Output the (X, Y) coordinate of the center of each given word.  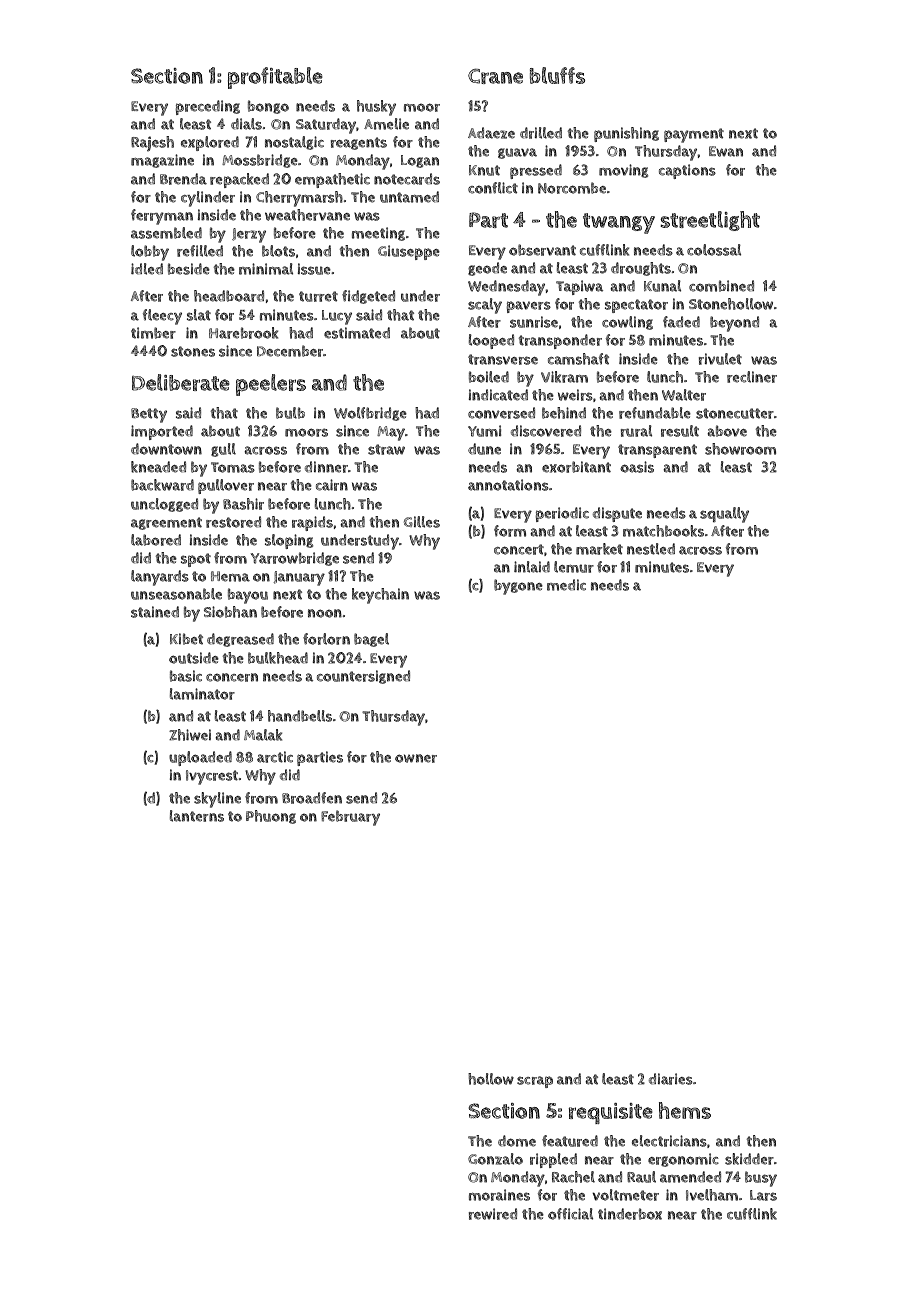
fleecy (162, 317)
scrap (535, 1082)
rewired (493, 1214)
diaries (671, 1079)
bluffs (557, 75)
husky (376, 108)
